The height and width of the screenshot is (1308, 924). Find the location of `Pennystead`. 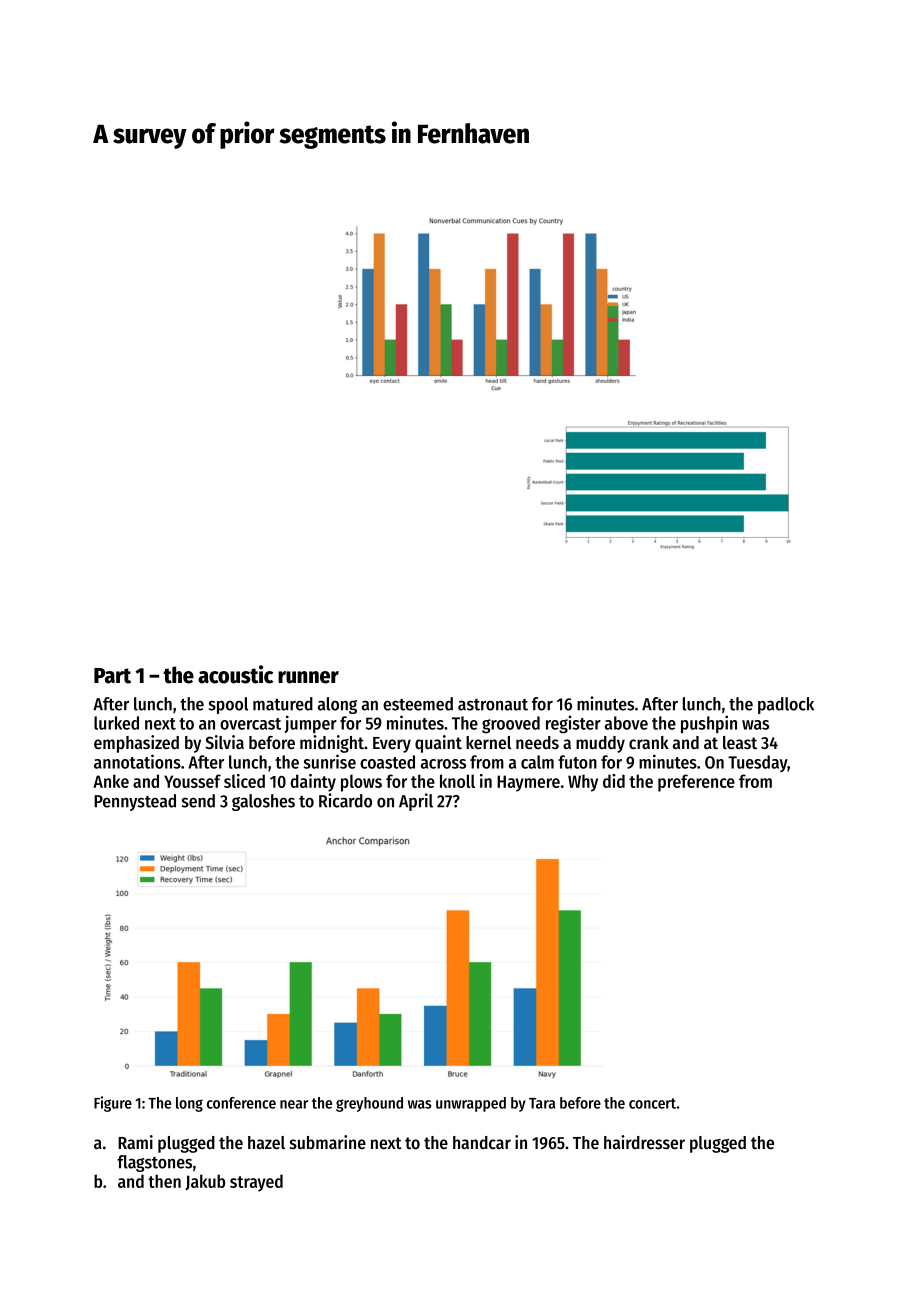

Pennystead is located at coordinates (135, 802).
